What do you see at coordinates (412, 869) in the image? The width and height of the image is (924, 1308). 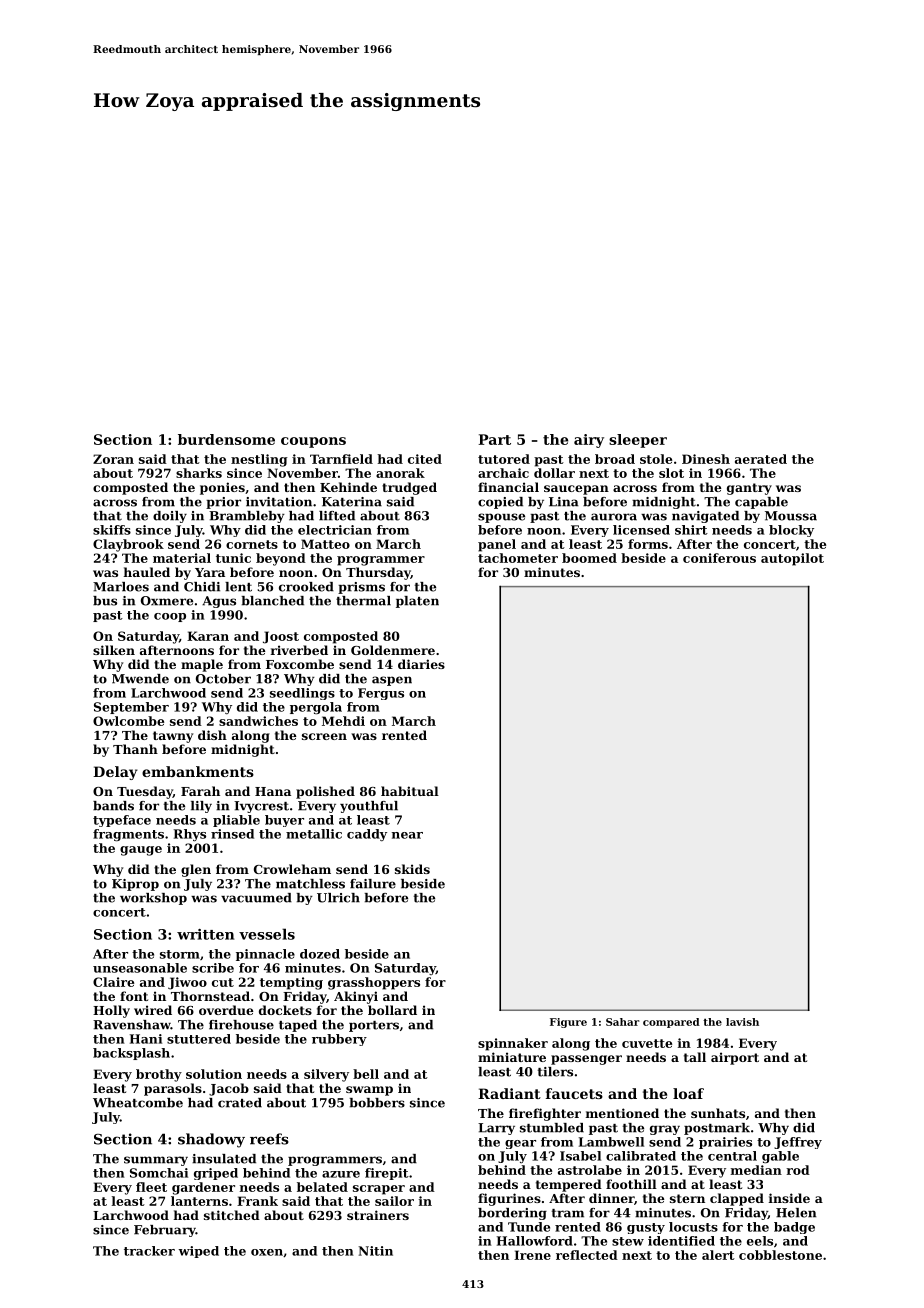 I see `skids` at bounding box center [412, 869].
